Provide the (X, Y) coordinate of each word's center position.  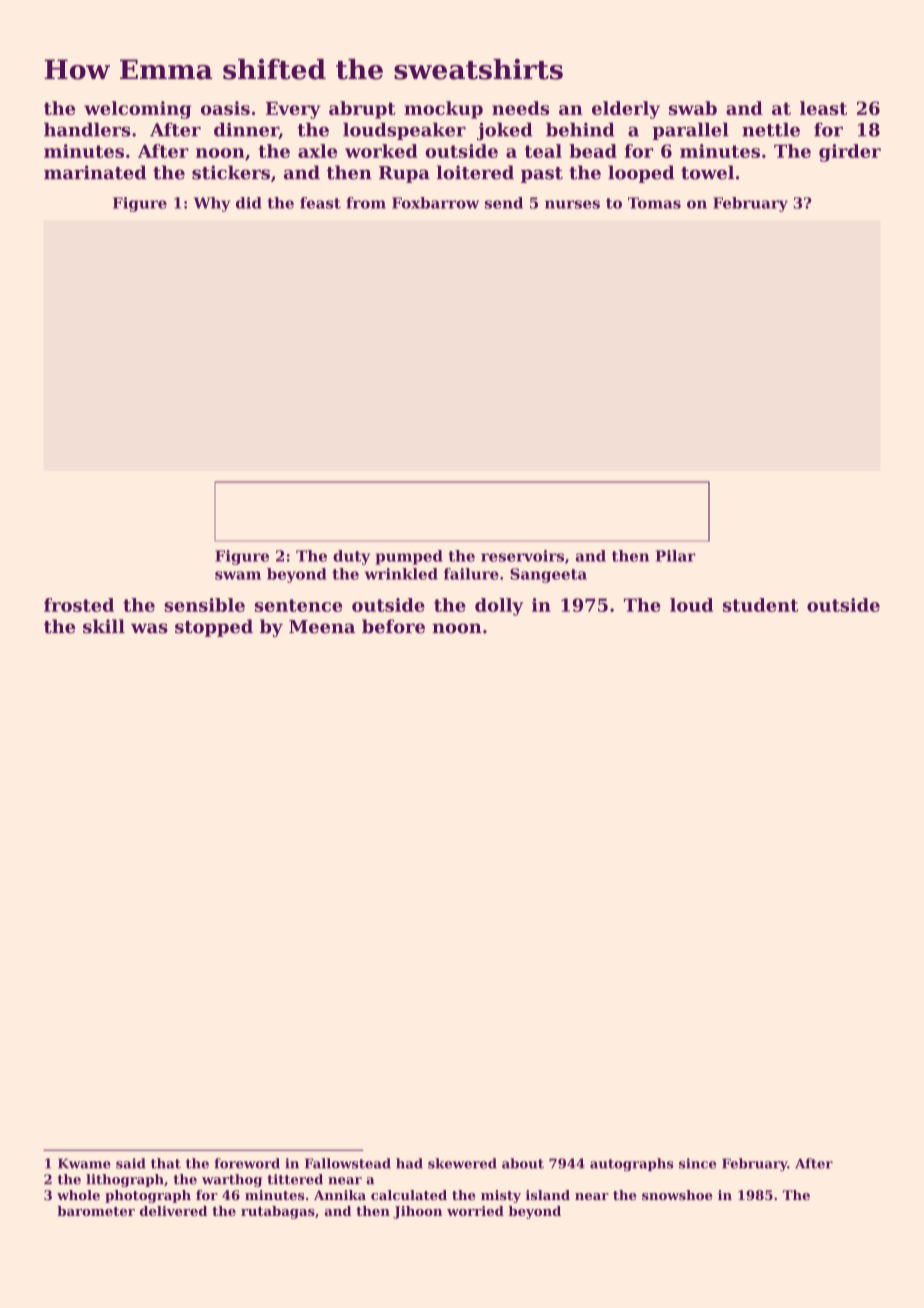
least (823, 108)
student (760, 605)
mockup (443, 110)
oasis (225, 108)
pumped (409, 557)
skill (104, 626)
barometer (96, 1211)
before (393, 626)
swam (238, 575)
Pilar (676, 556)
